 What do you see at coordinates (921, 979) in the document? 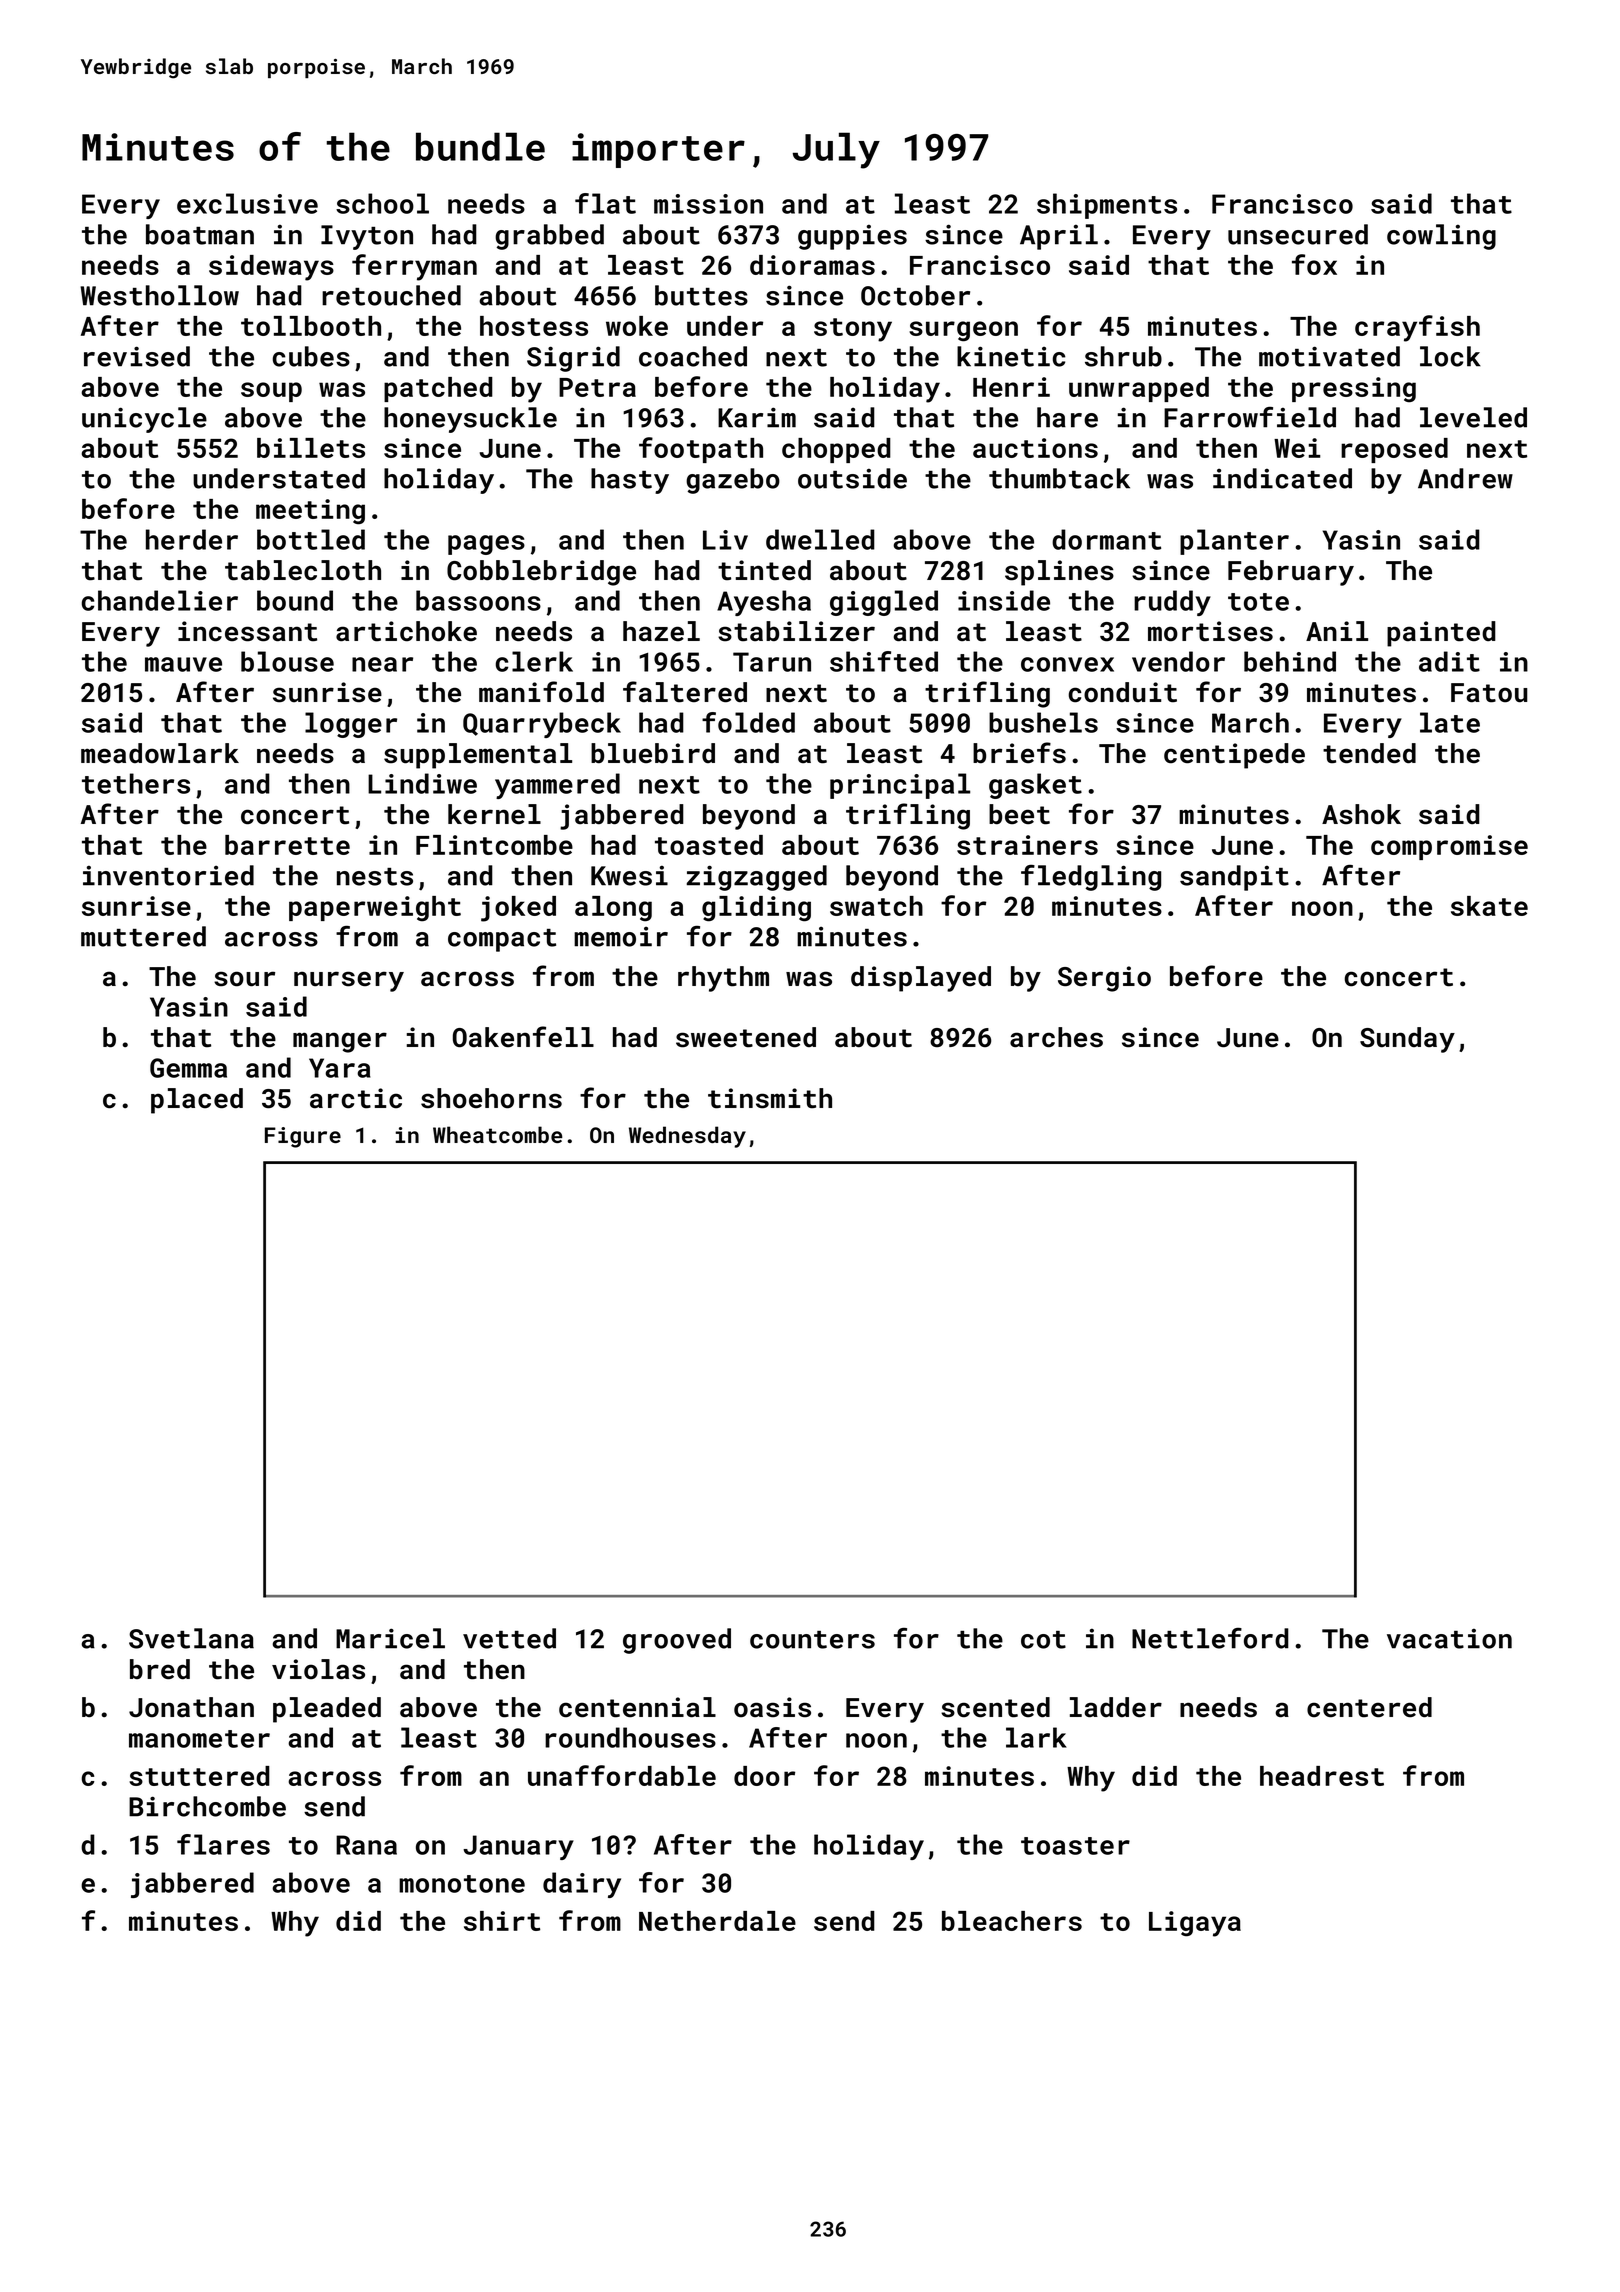
I see `displayed` at bounding box center [921, 979].
